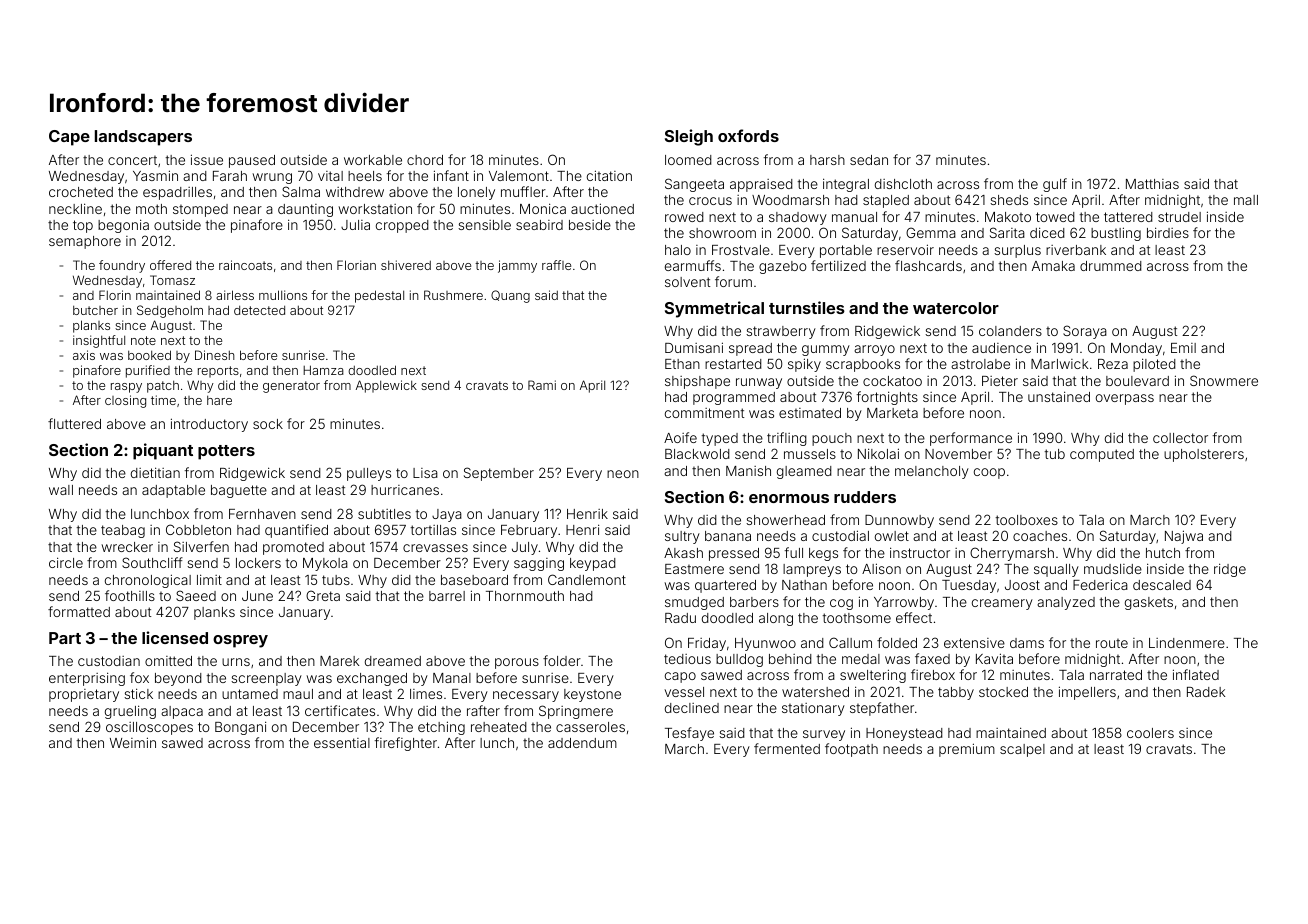 The image size is (1308, 924). I want to click on concert, so click(132, 160).
